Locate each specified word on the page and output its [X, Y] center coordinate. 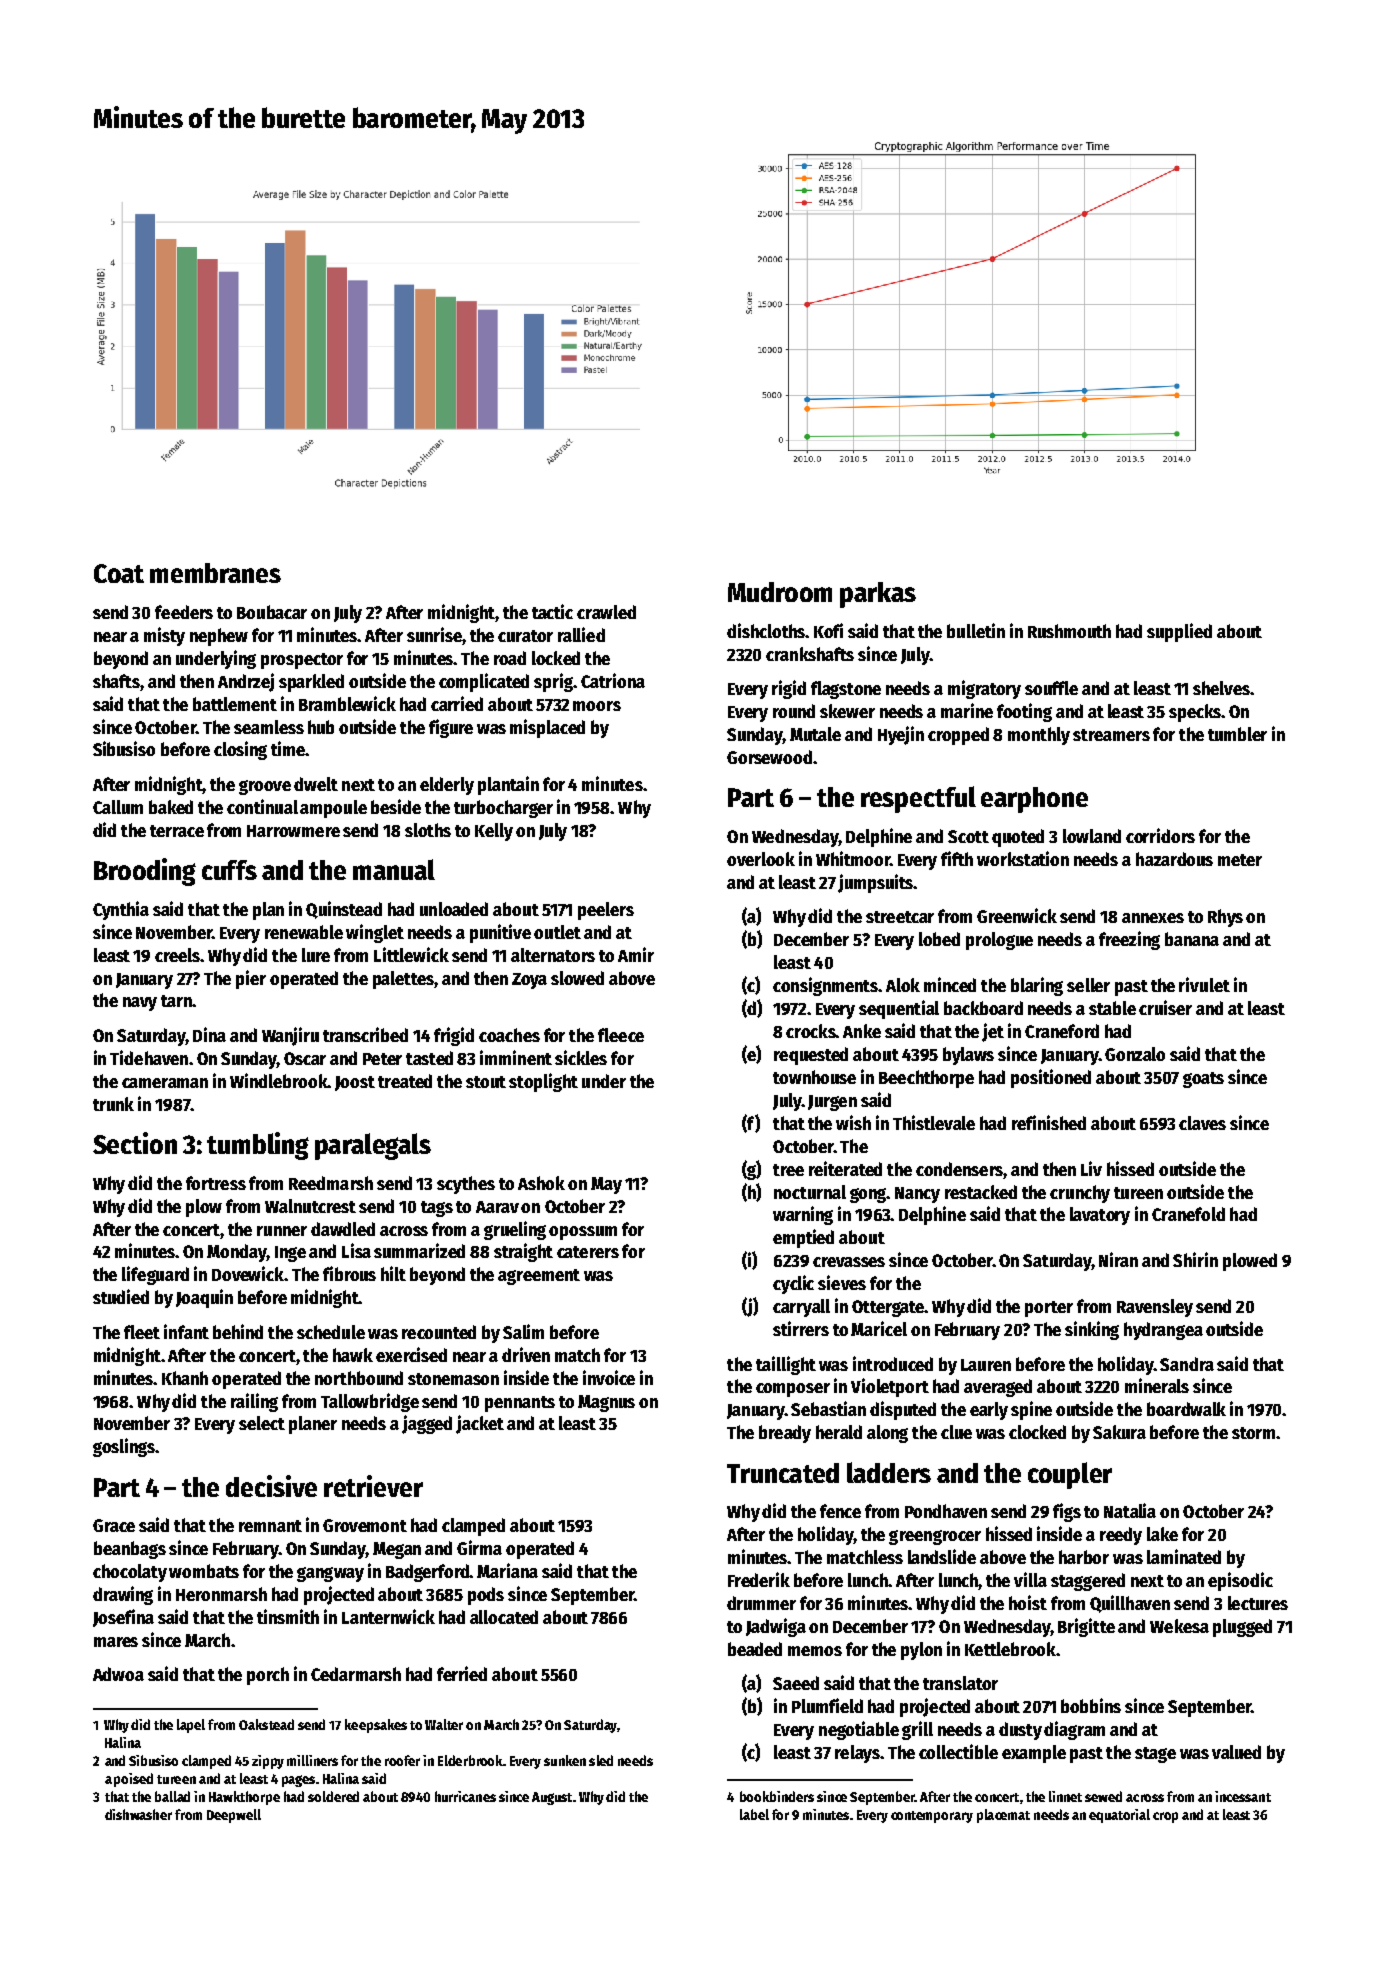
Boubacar [272, 612]
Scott [968, 836]
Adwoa [118, 1674]
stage [1155, 1755]
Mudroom [780, 592]
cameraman [165, 1083]
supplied [1179, 632]
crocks [811, 1031]
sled [601, 1760]
